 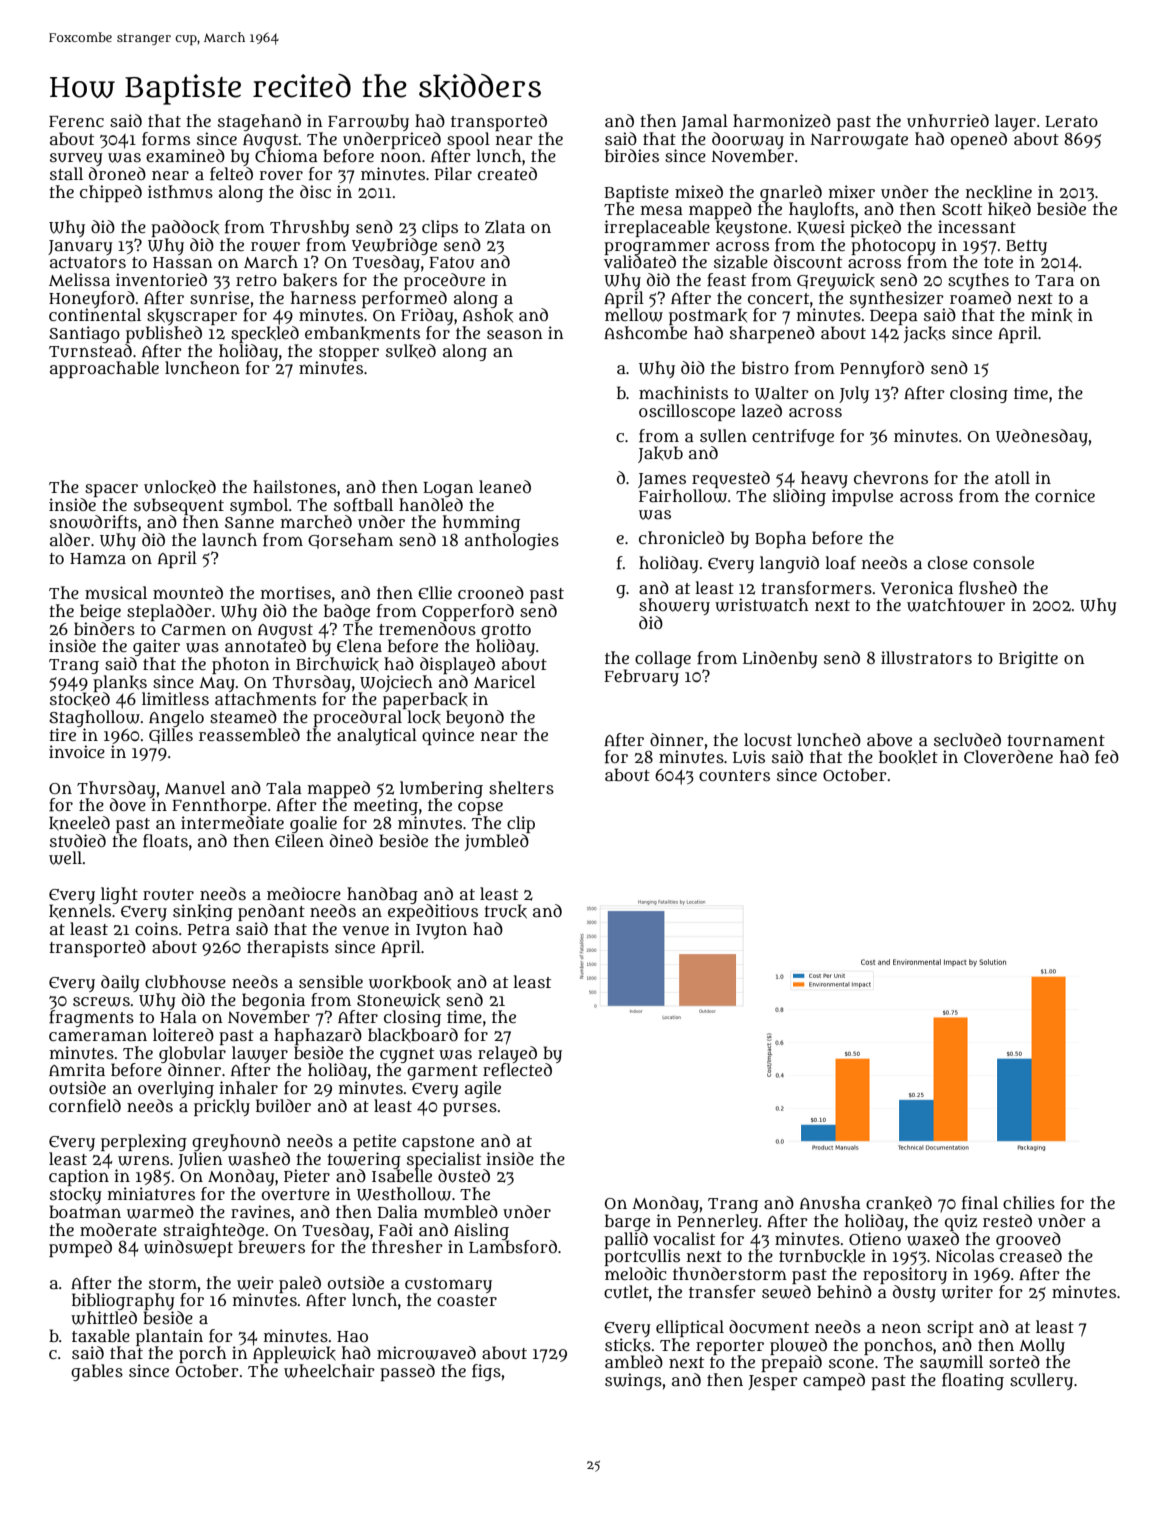 What do you see at coordinates (329, 1371) in the screenshot?
I see `wheelchair` at bounding box center [329, 1371].
